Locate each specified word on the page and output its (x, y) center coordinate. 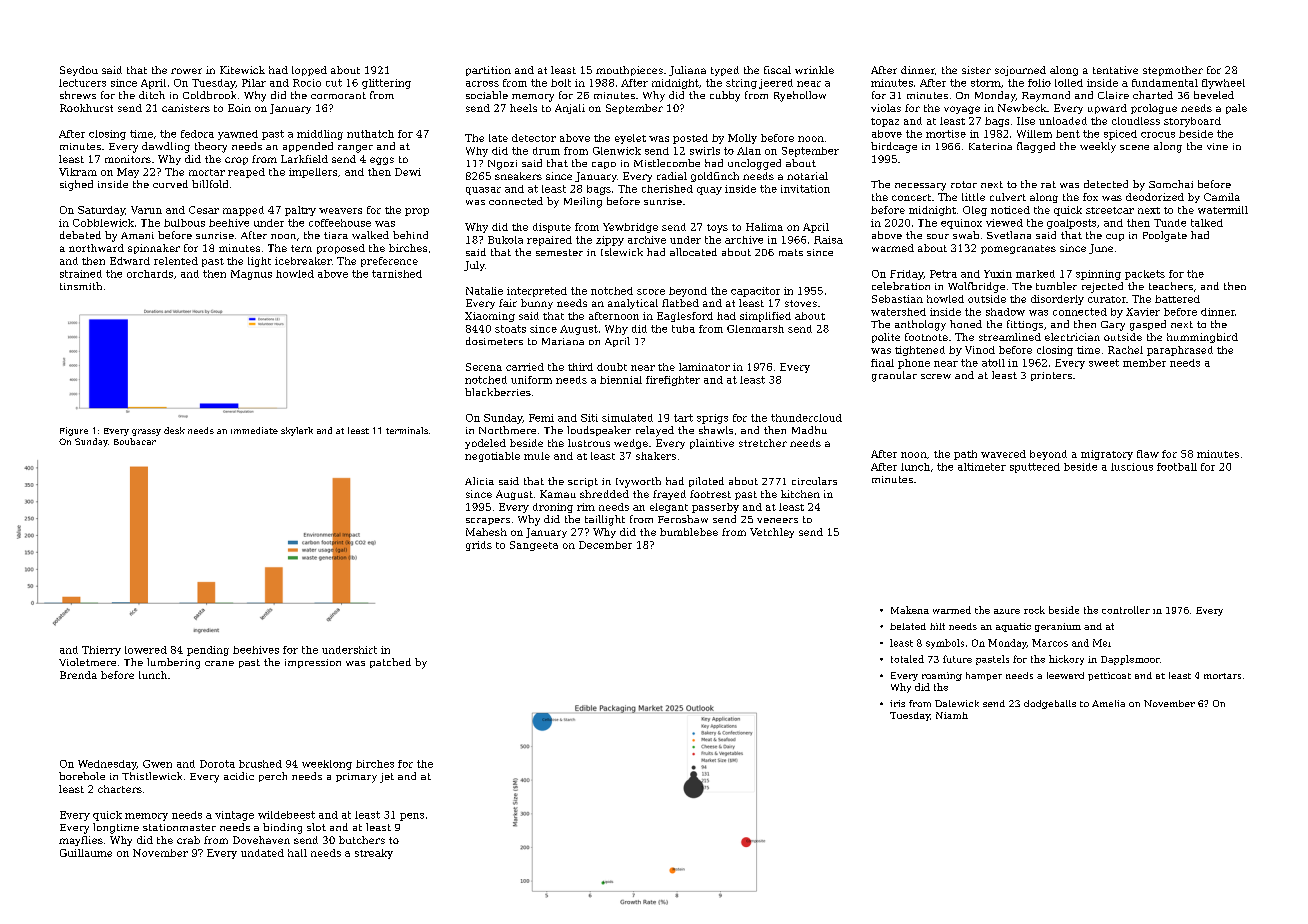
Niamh (952, 715)
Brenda (78, 675)
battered (1177, 299)
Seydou (79, 71)
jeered (776, 84)
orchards (150, 274)
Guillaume (86, 853)
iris (897, 703)
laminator (704, 367)
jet (387, 778)
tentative (1115, 70)
